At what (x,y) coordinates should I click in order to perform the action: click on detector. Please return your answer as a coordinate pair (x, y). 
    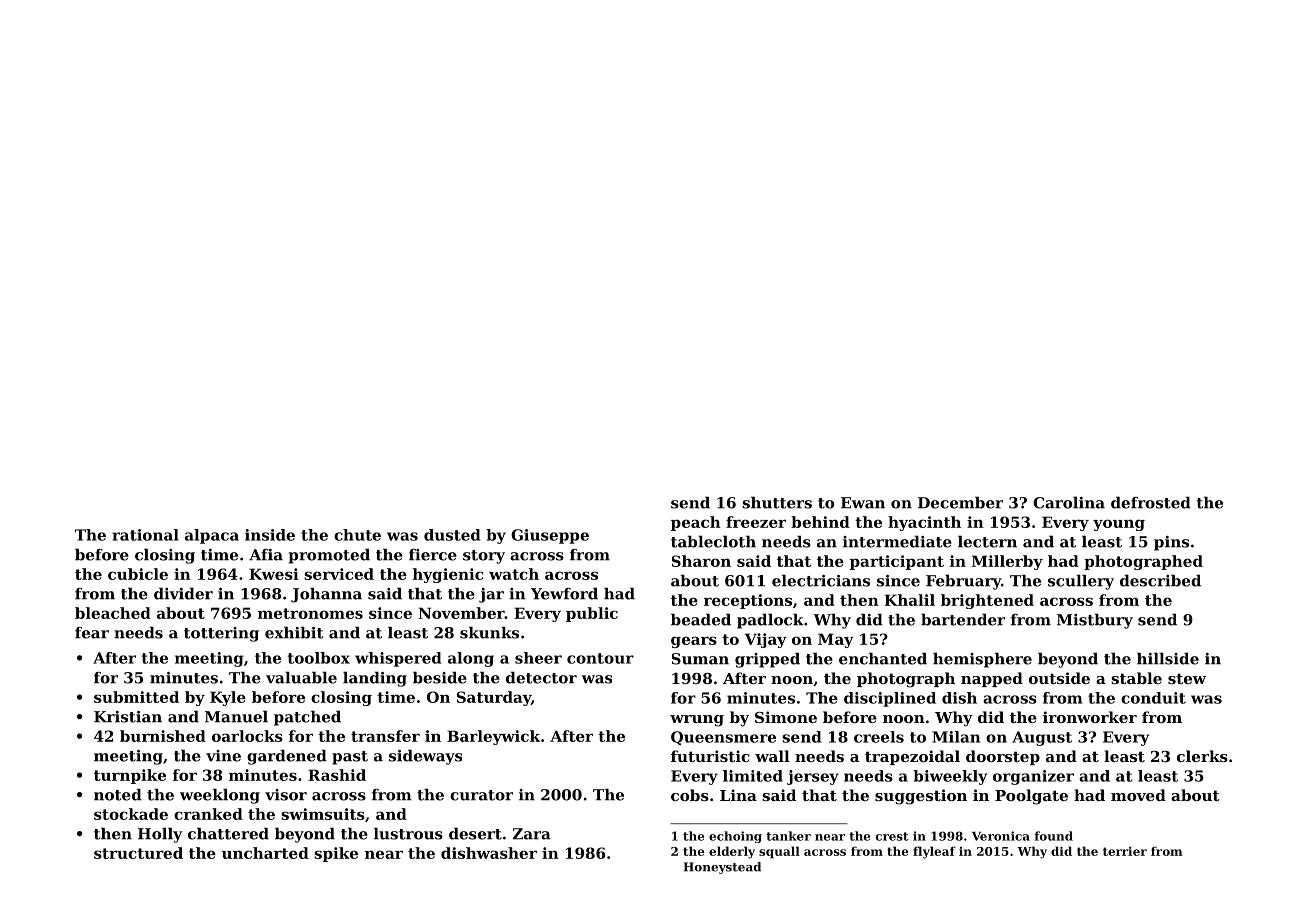
    Looking at the image, I should click on (541, 677).
